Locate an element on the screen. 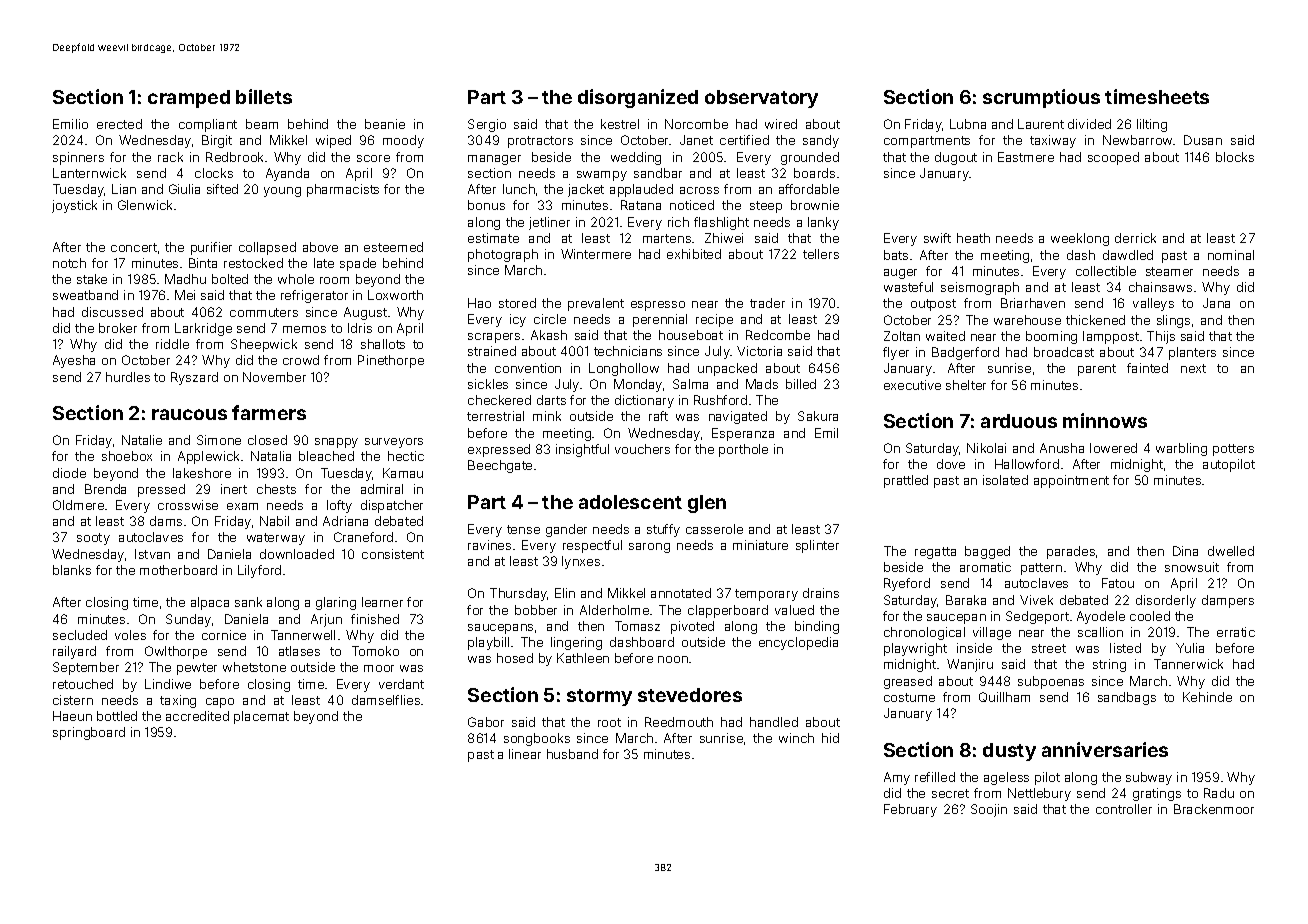  photograph is located at coordinates (503, 255).
